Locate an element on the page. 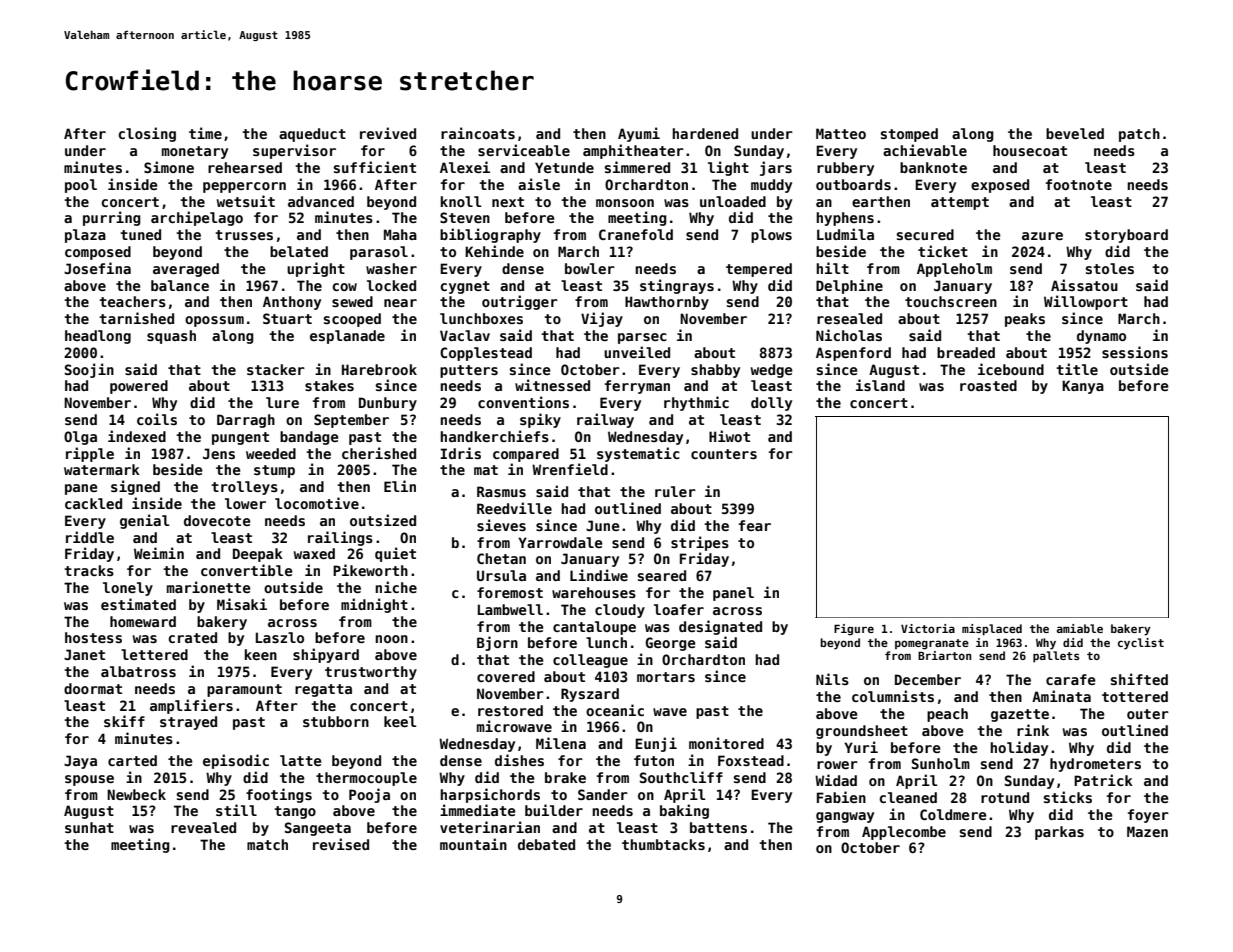 This document has width=1233, height=952. stump is located at coordinates (274, 471).
